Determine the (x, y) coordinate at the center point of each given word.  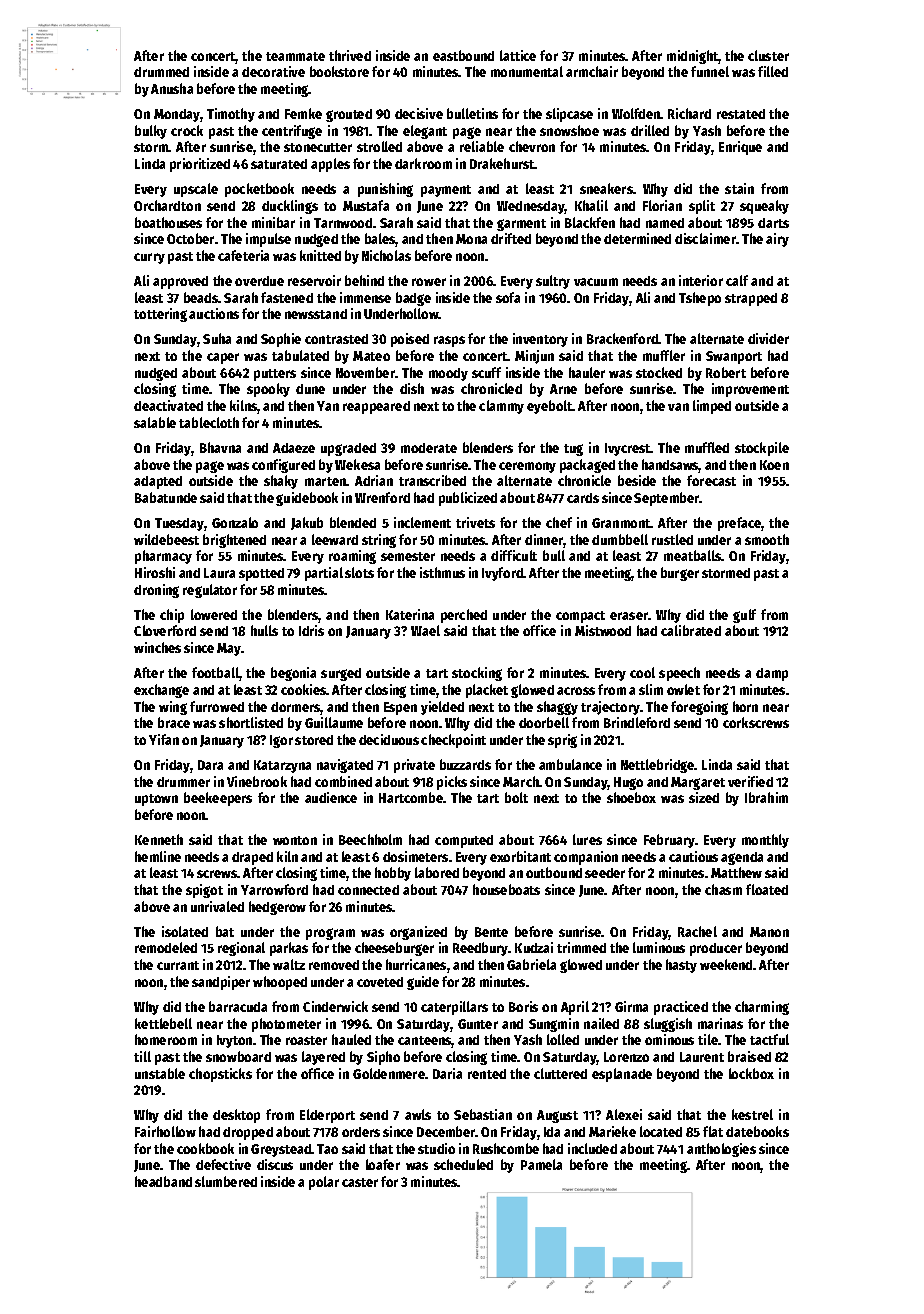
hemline (158, 856)
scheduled (463, 1164)
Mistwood (603, 630)
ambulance (570, 764)
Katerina (410, 614)
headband (163, 1181)
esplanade (622, 1075)
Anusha (172, 88)
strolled (379, 146)
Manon (769, 932)
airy (777, 240)
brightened (234, 541)
